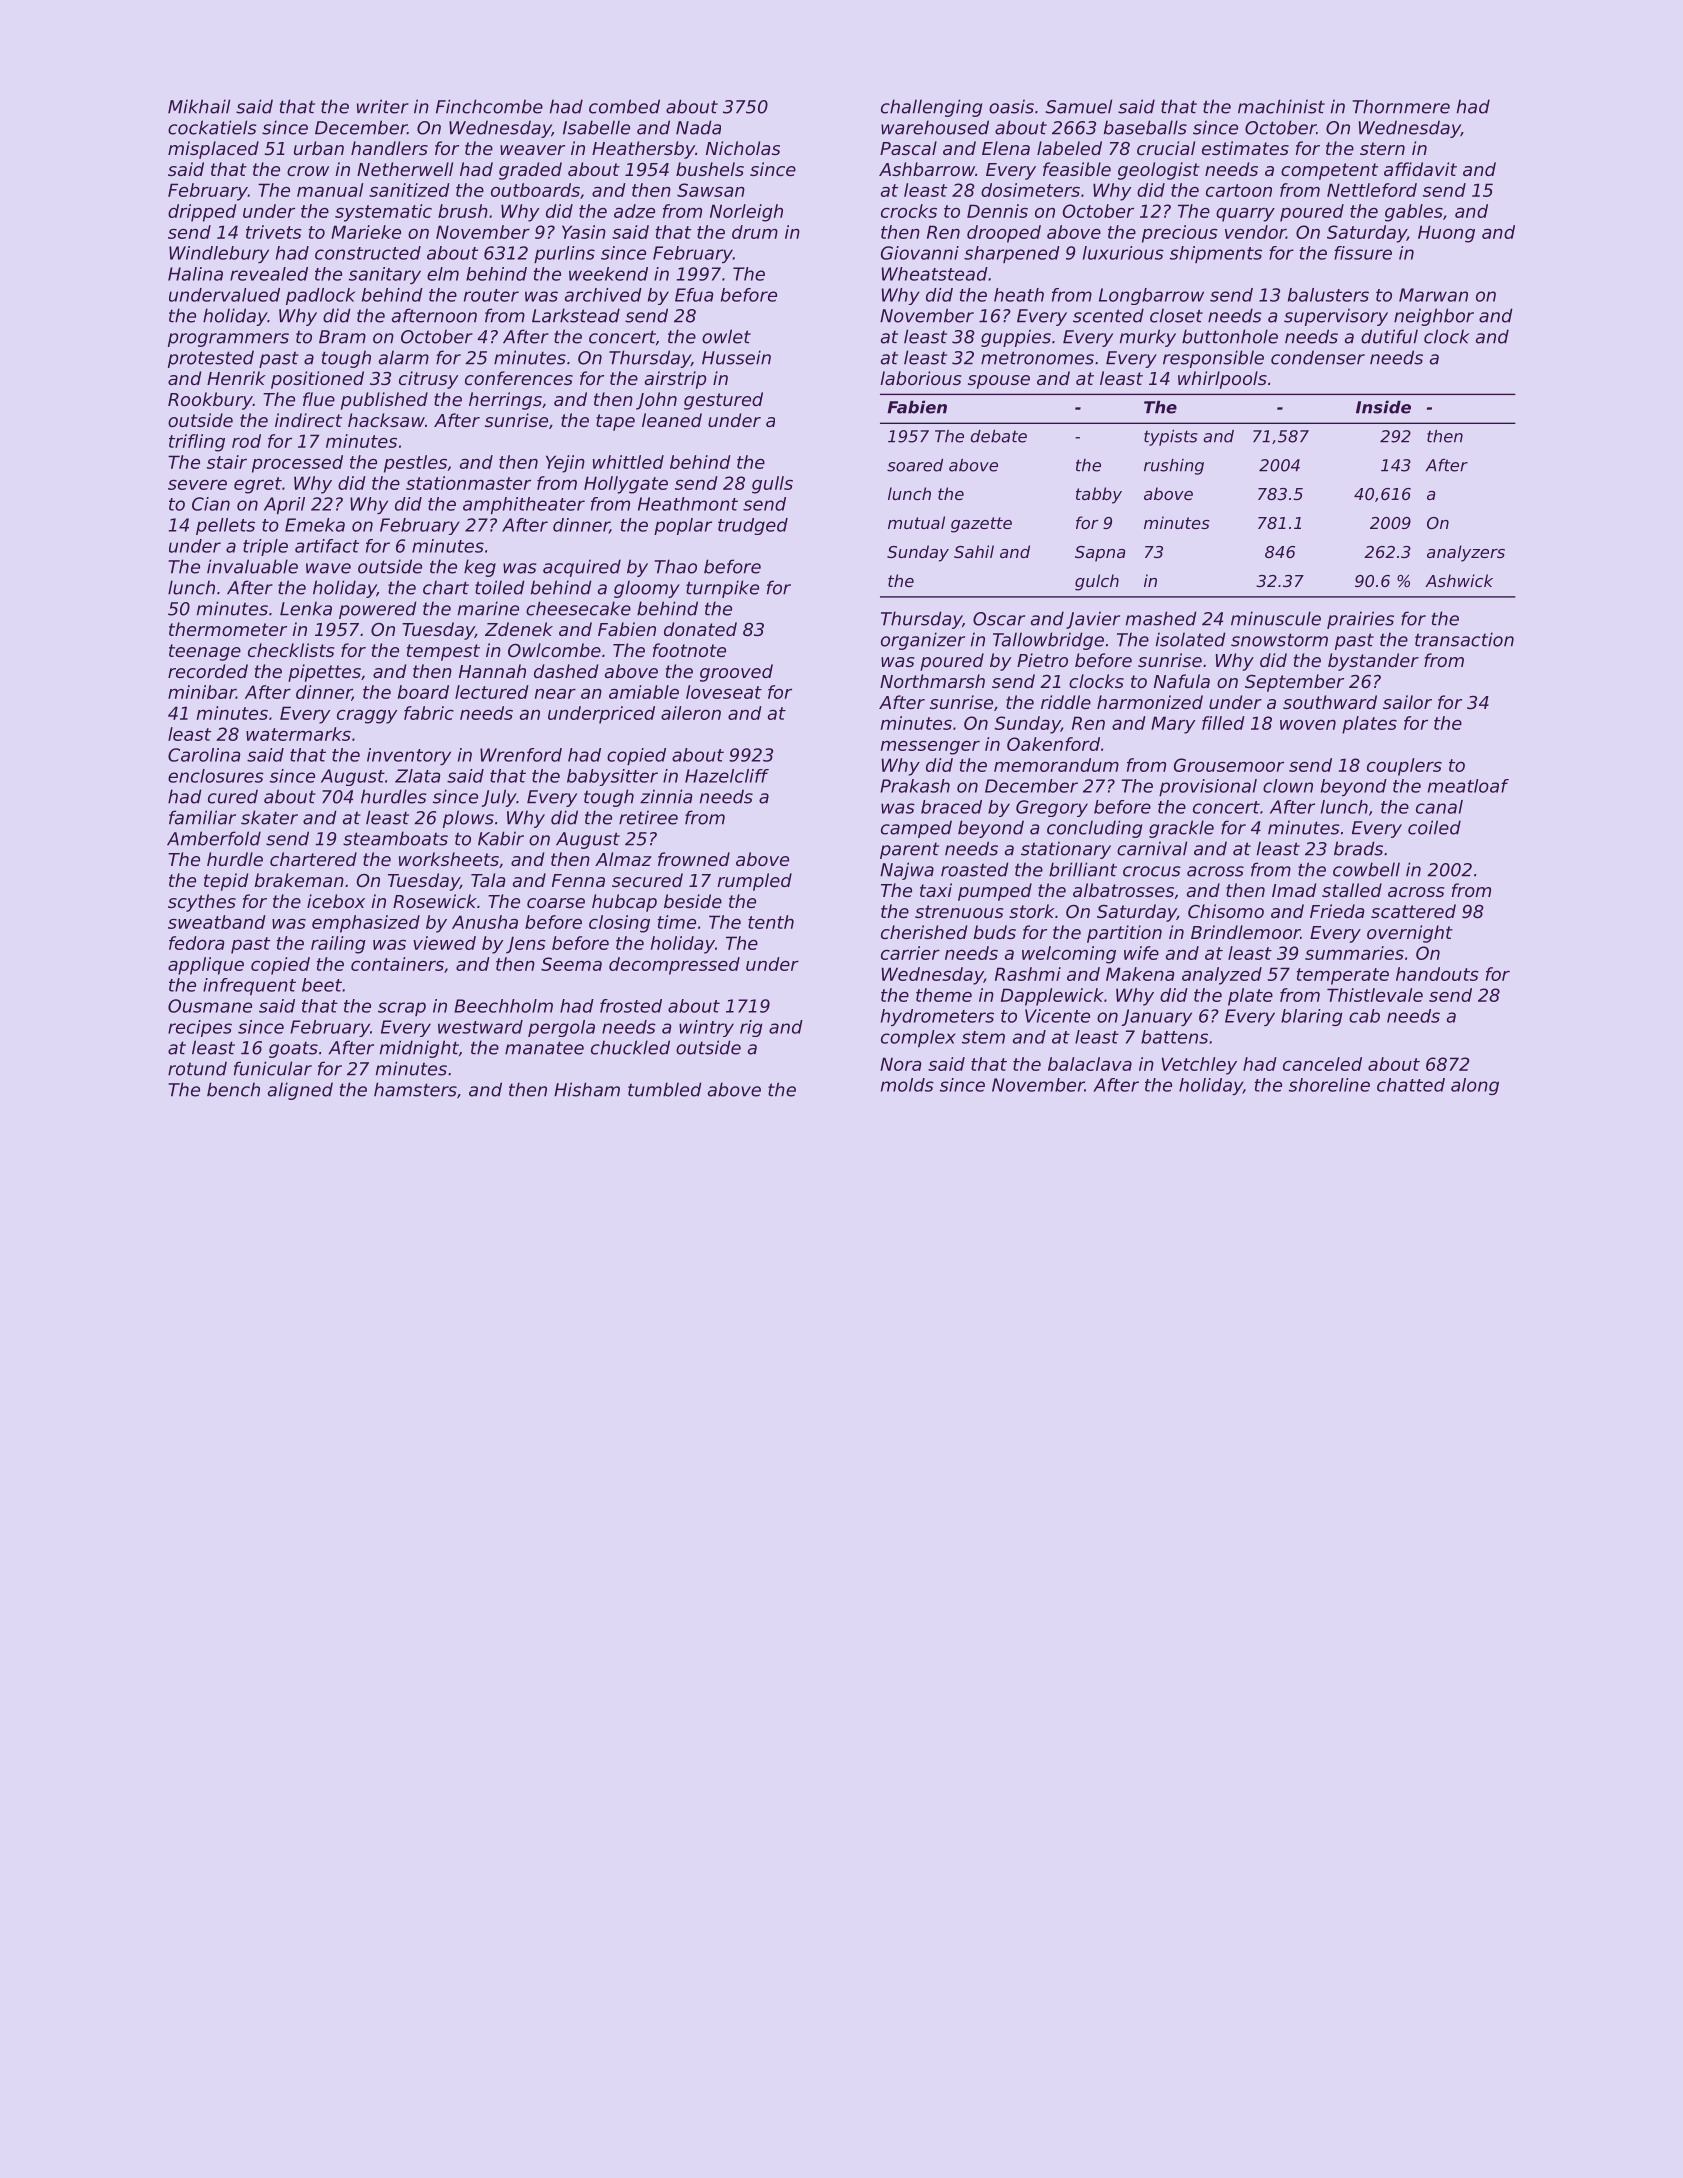 The height and width of the image is (2178, 1683). I want to click on skater, so click(269, 817).
